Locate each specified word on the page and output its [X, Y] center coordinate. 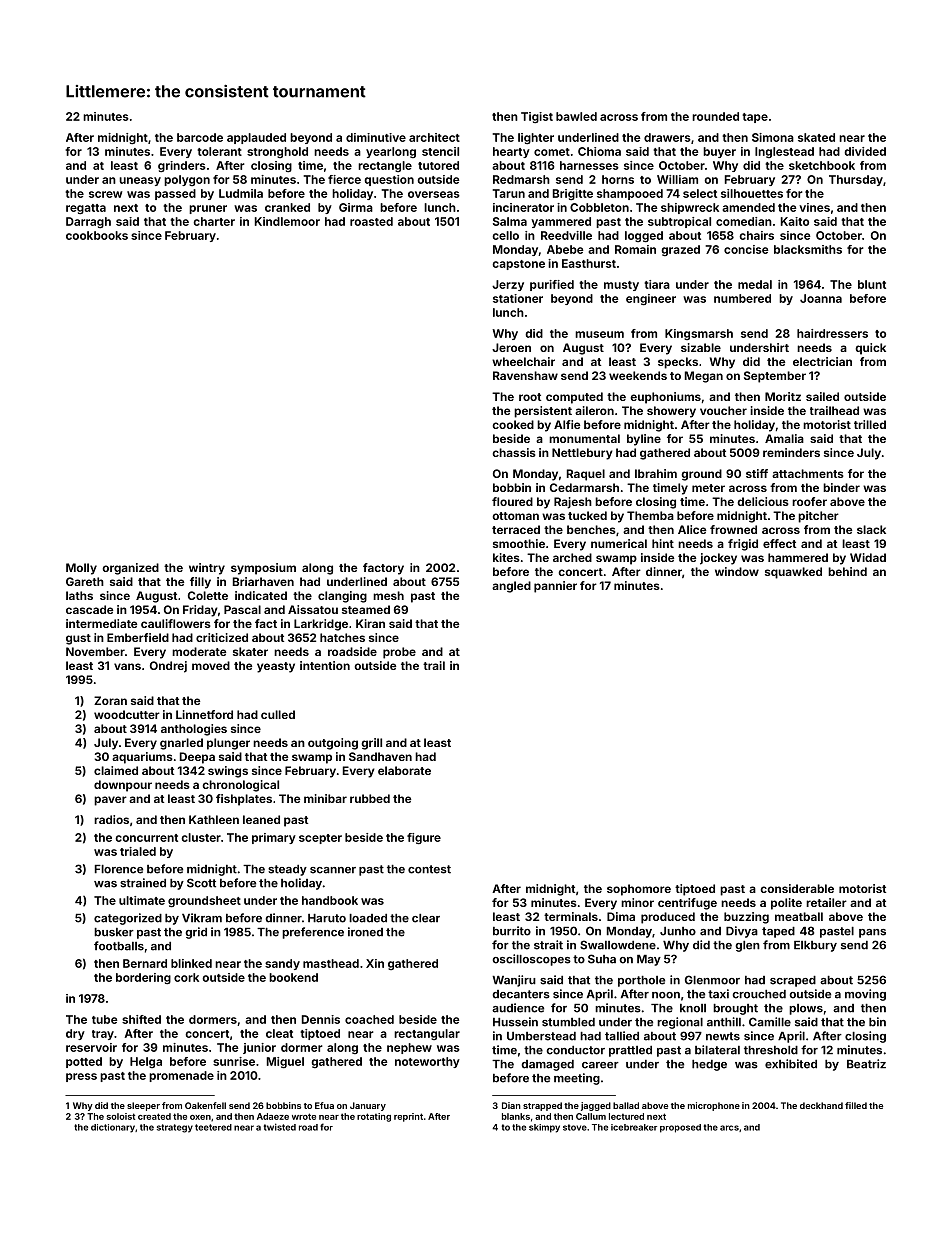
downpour [123, 786]
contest [429, 869]
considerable [797, 888]
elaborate [404, 770]
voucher [723, 410]
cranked [287, 207]
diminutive [376, 137]
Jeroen [511, 347]
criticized [222, 637]
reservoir [91, 1047]
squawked [793, 573]
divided [865, 151]
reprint [408, 1117]
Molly [81, 569]
